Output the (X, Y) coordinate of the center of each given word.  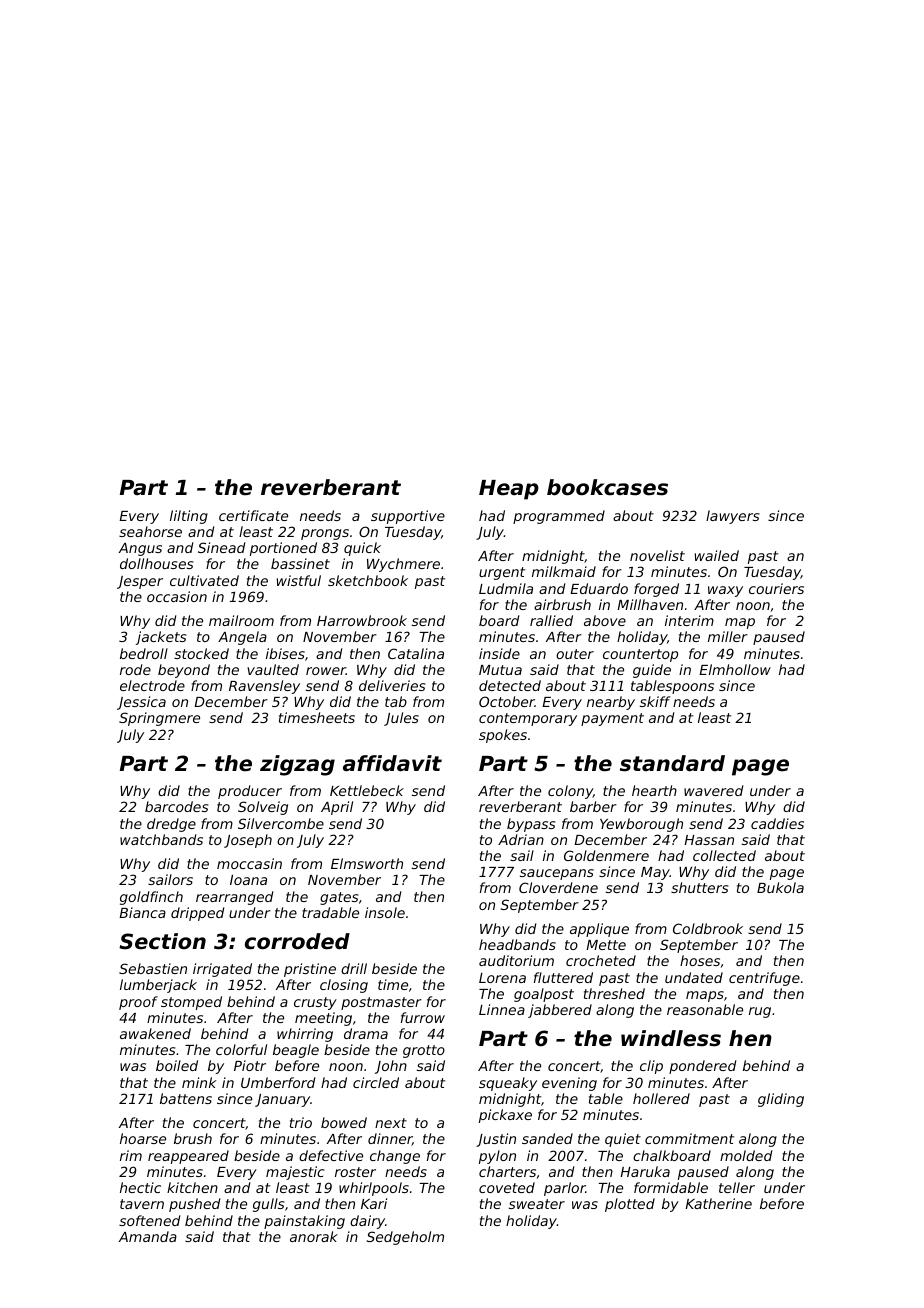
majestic (295, 1173)
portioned (283, 549)
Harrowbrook (362, 620)
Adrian (521, 839)
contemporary (528, 719)
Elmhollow (735, 669)
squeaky (508, 1084)
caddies (777, 823)
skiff (655, 701)
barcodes (176, 806)
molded (746, 1155)
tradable (330, 912)
